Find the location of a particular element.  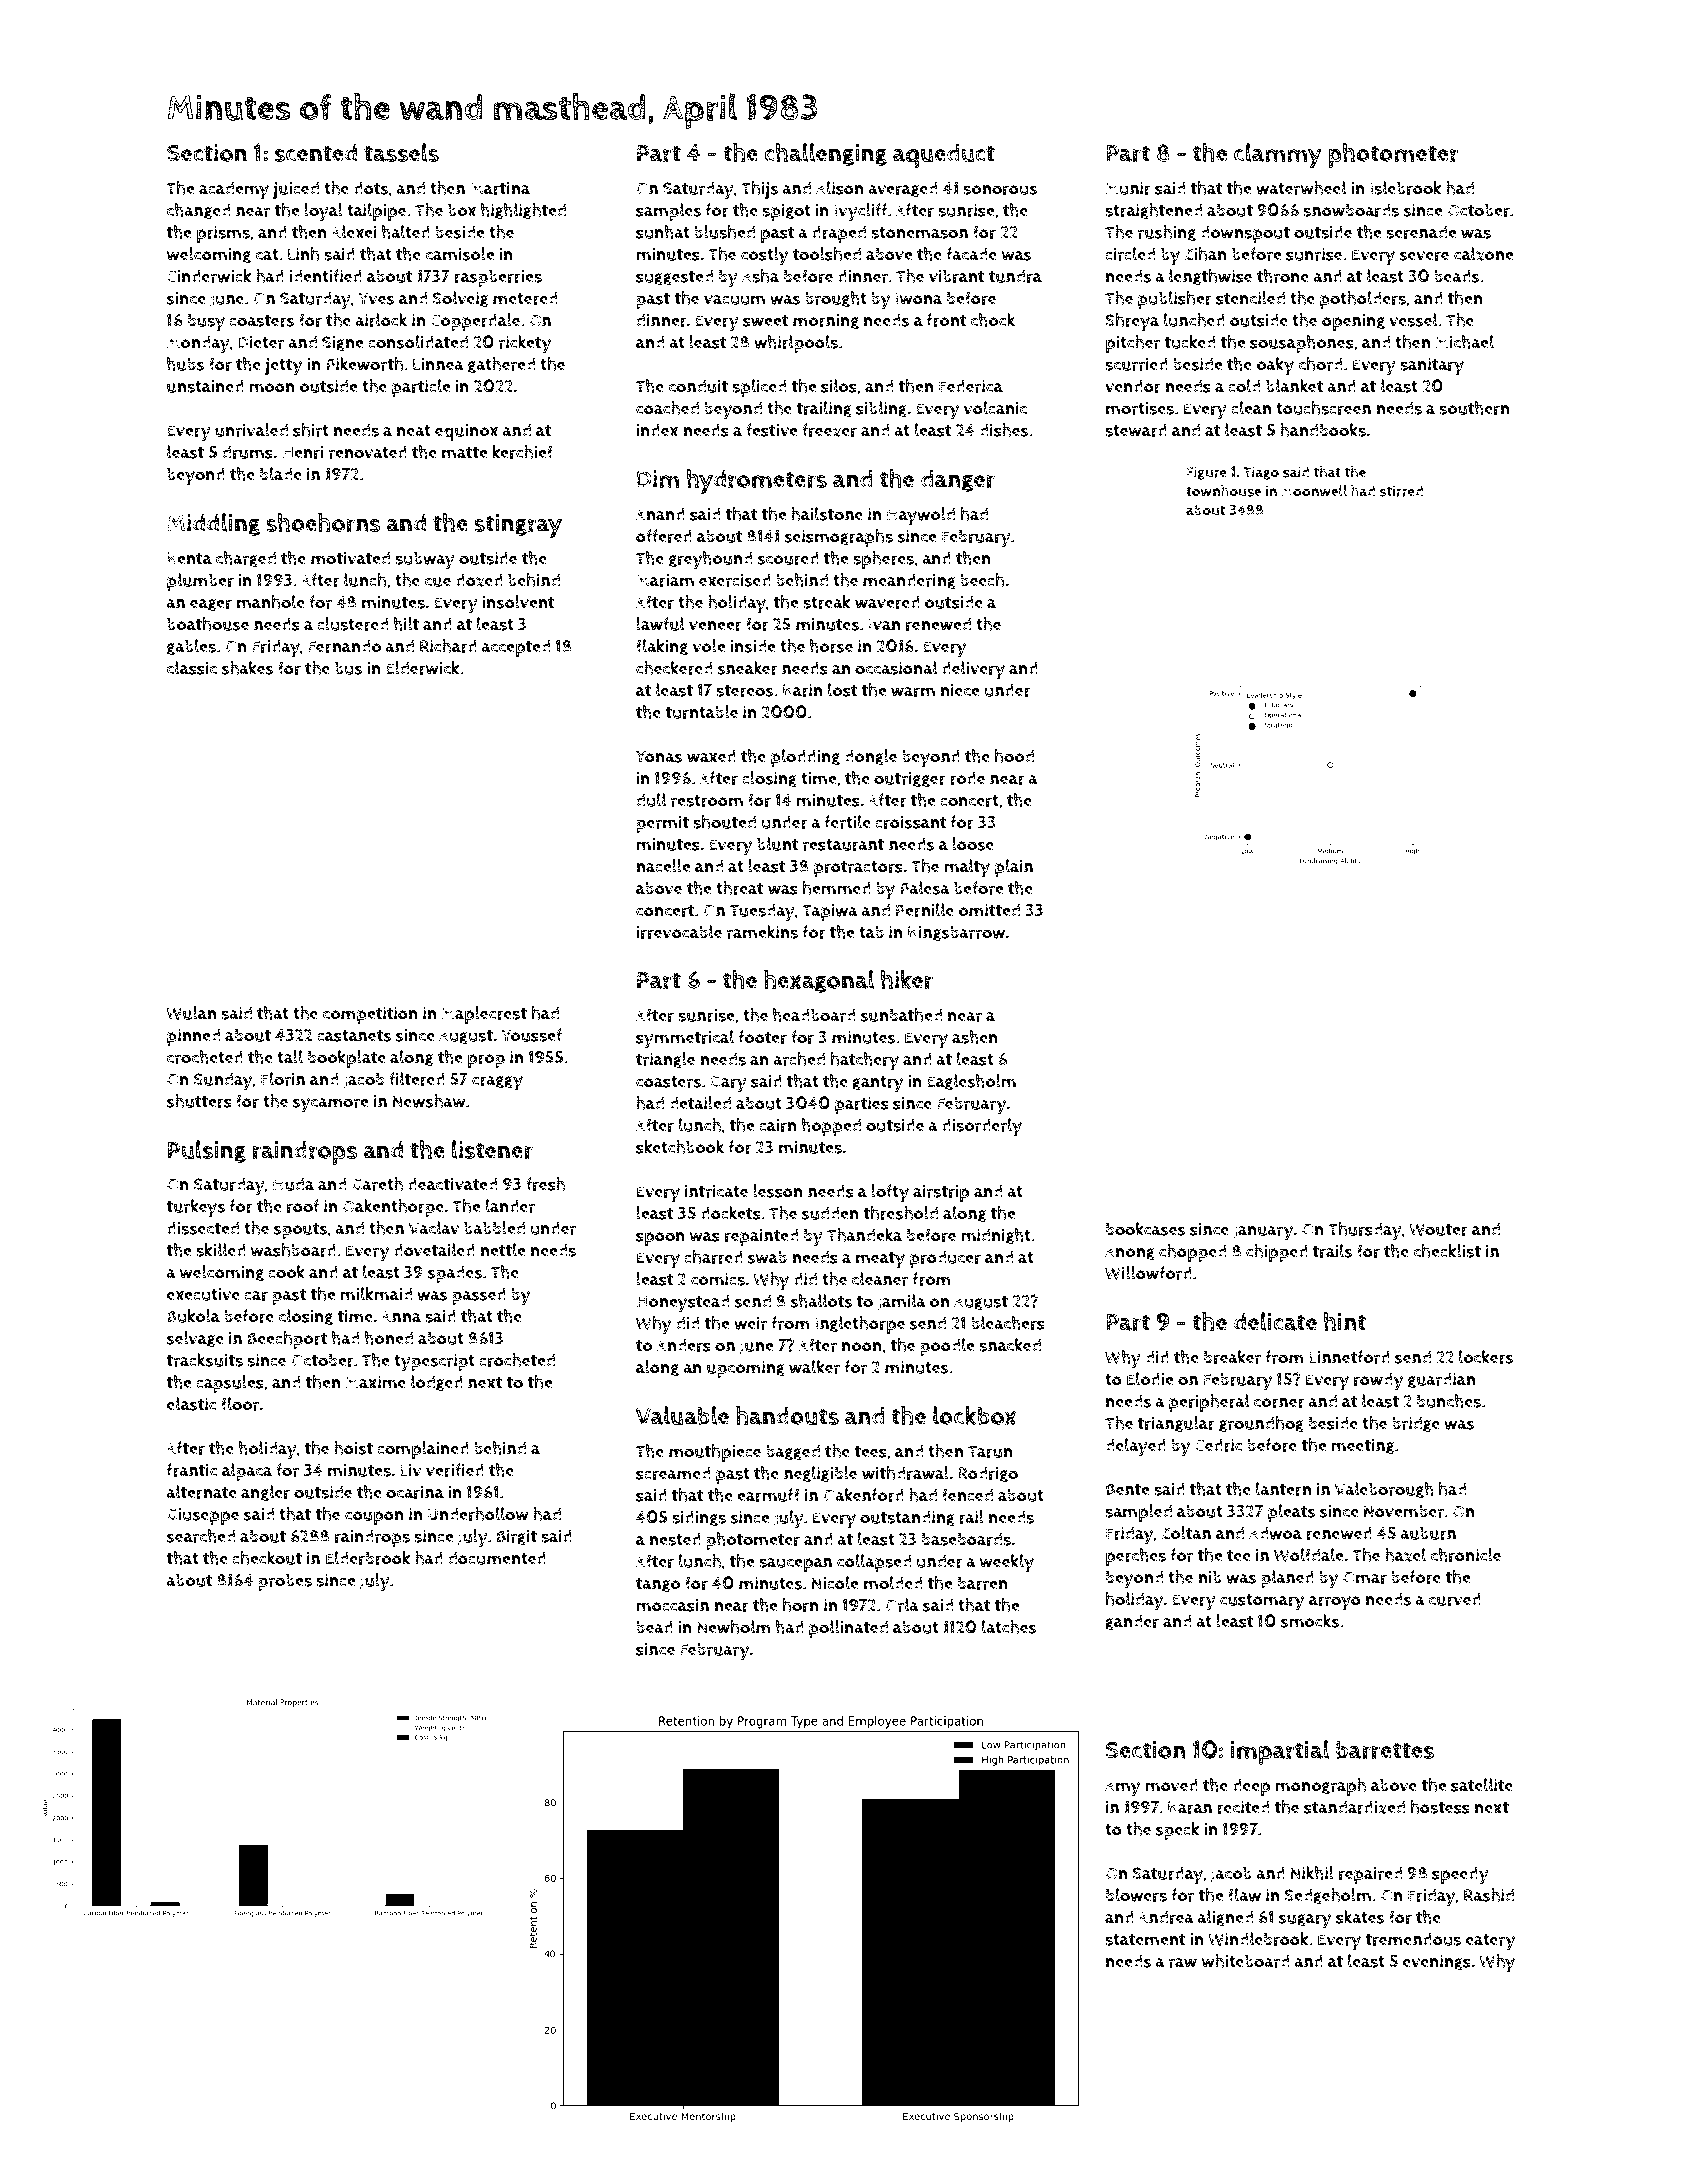

lodged is located at coordinates (437, 1383).
